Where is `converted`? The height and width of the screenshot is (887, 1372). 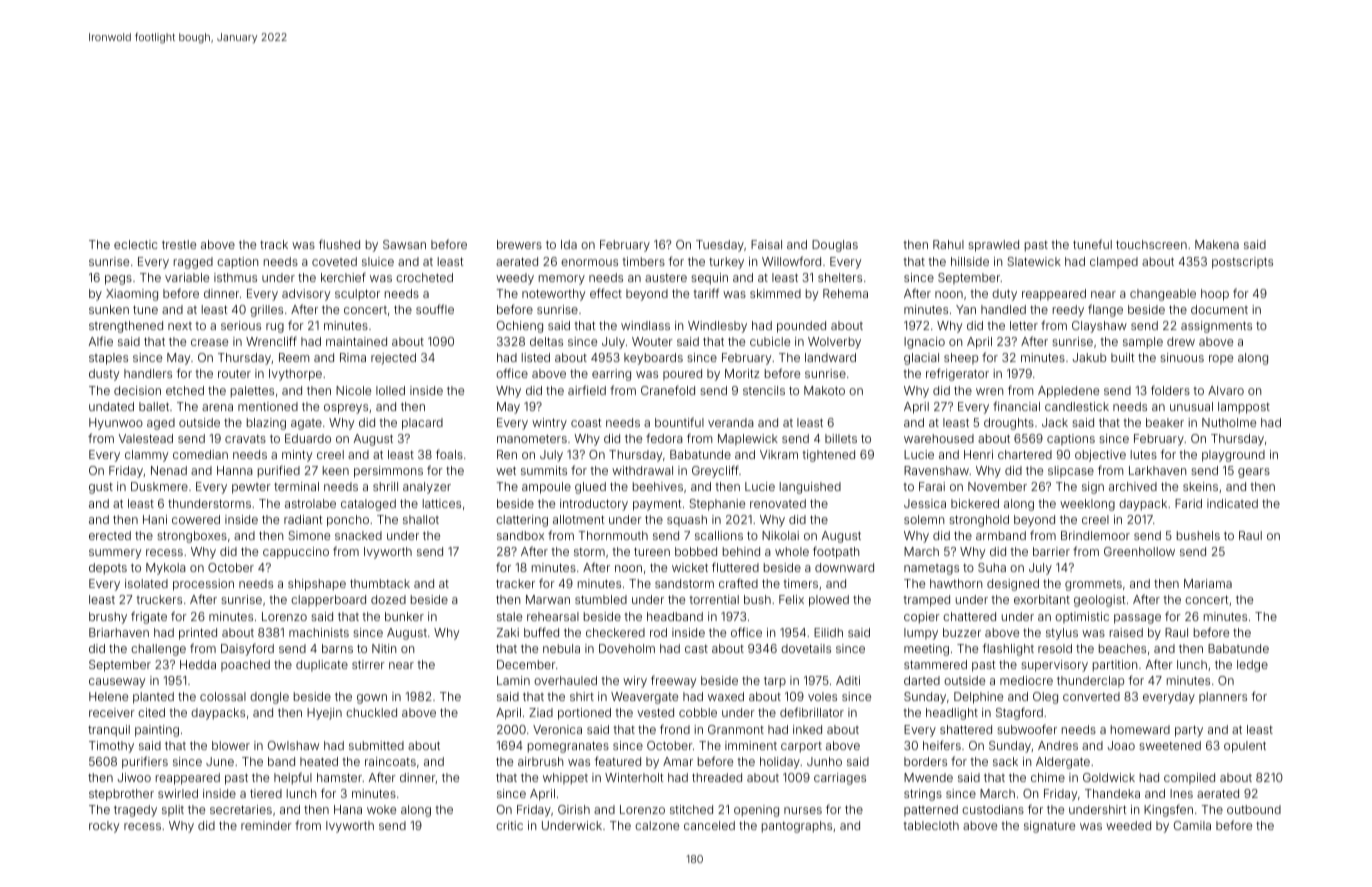
converted is located at coordinates (1091, 696).
